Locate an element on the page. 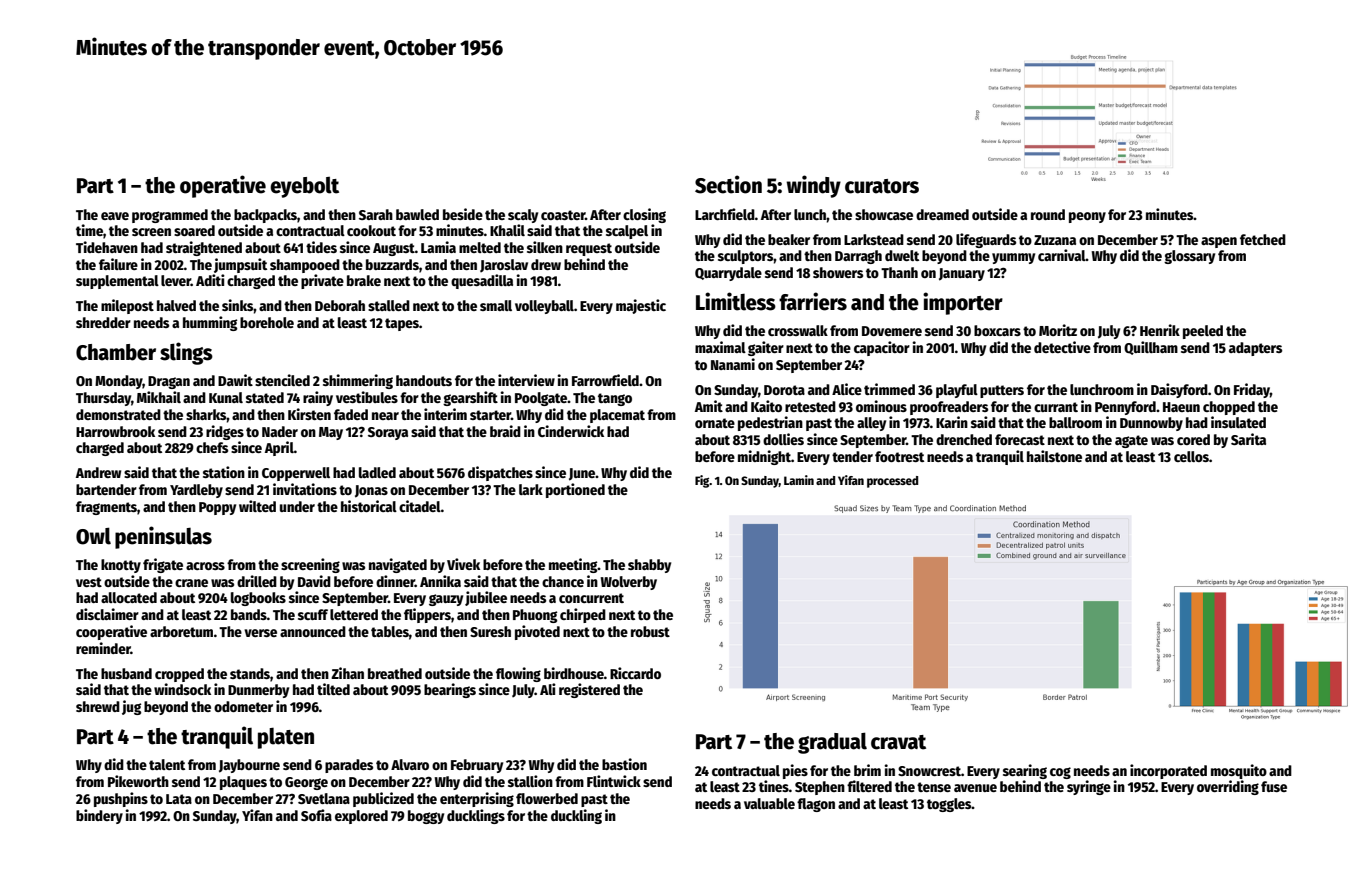 Image resolution: width=1372 pixels, height=887 pixels. Dunmerby is located at coordinates (258, 691).
